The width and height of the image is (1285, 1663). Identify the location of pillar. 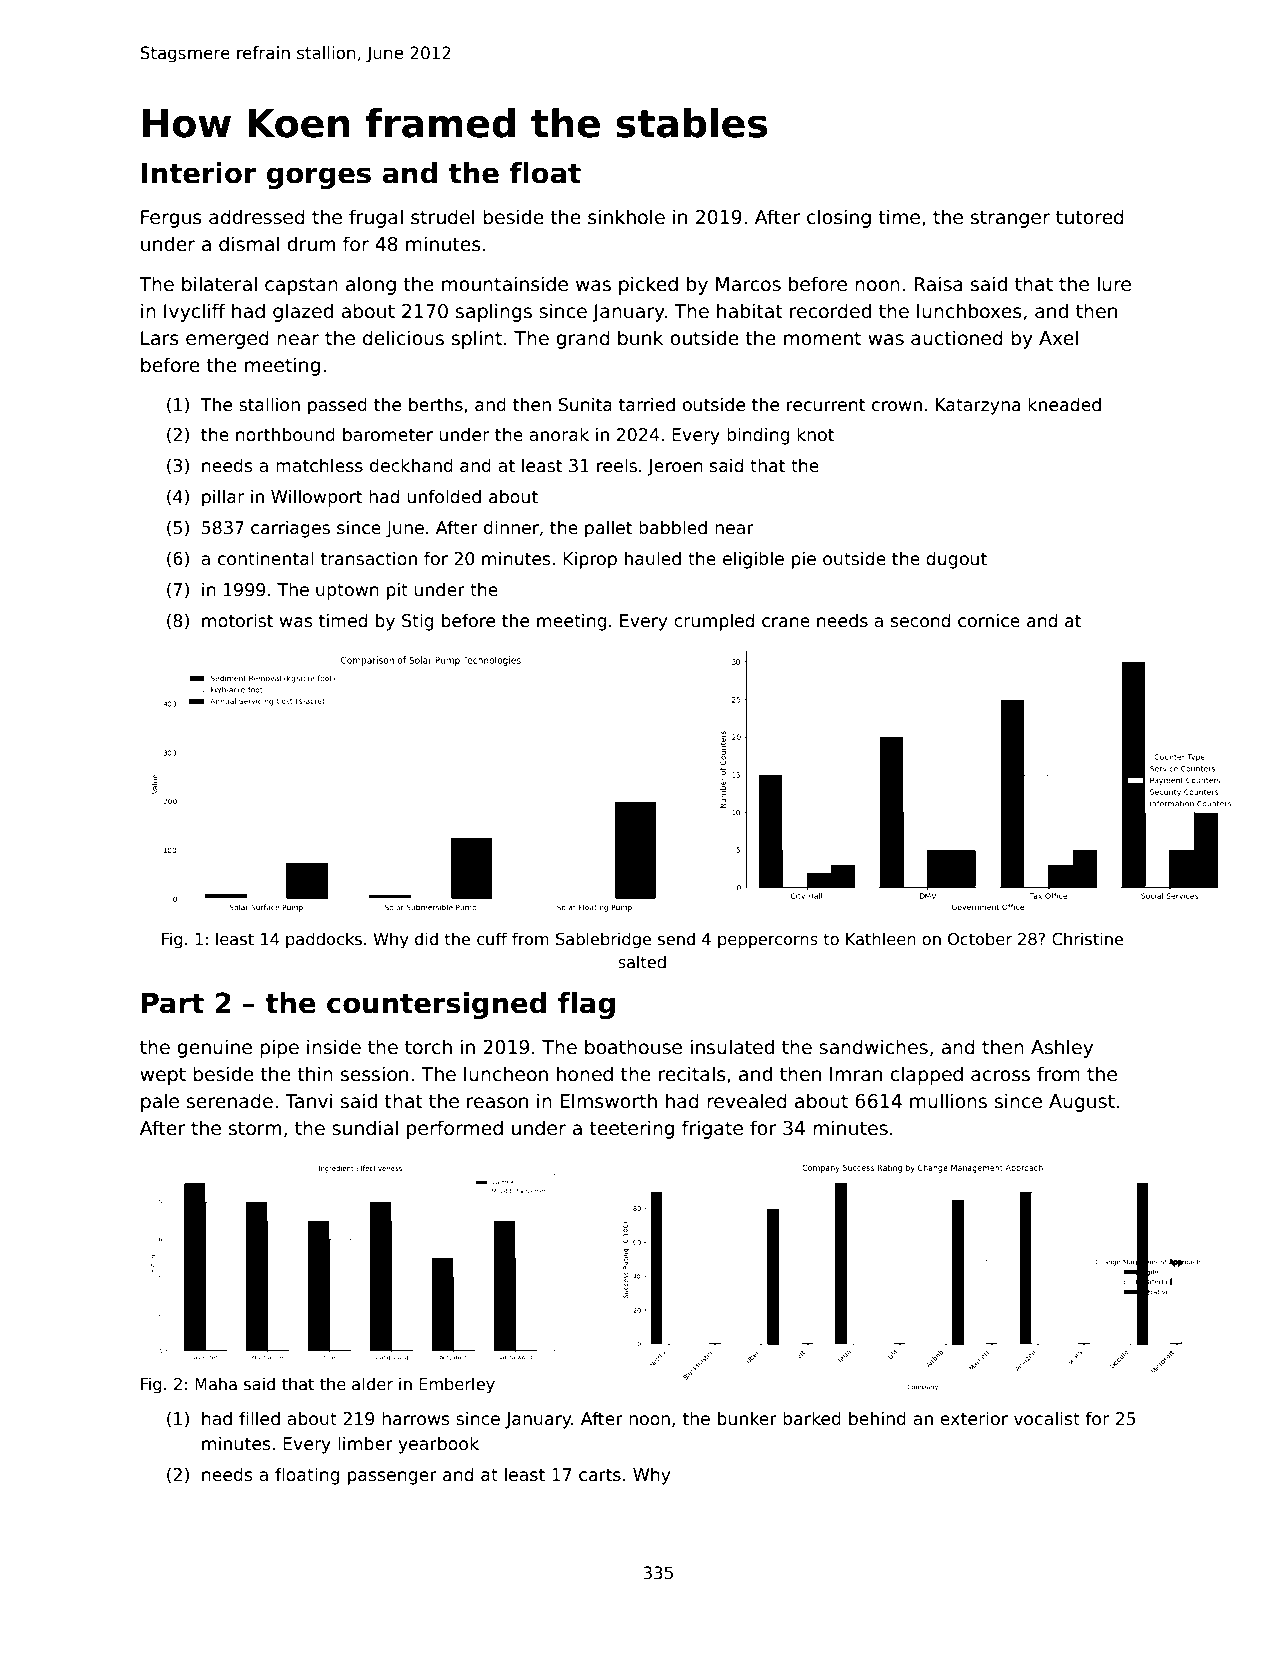
(223, 498).
